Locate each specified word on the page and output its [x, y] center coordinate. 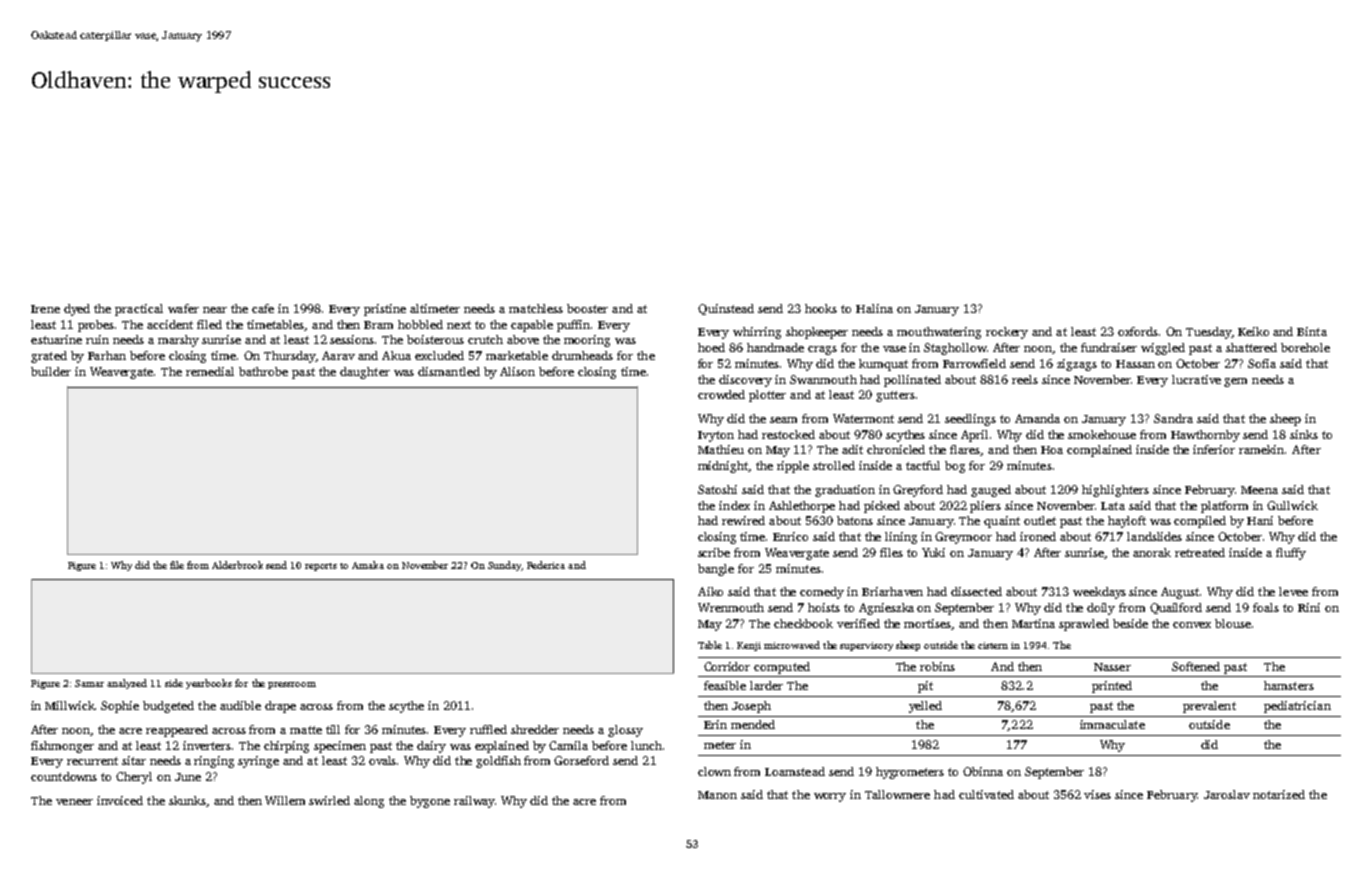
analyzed [127, 684]
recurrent [92, 761]
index [734, 505]
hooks [821, 308]
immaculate [1112, 724]
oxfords [1138, 331]
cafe [263, 308]
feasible [725, 685]
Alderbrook [237, 565]
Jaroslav [1227, 794]
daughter [365, 373]
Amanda [1037, 418]
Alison [517, 371]
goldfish [498, 762]
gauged [991, 491]
